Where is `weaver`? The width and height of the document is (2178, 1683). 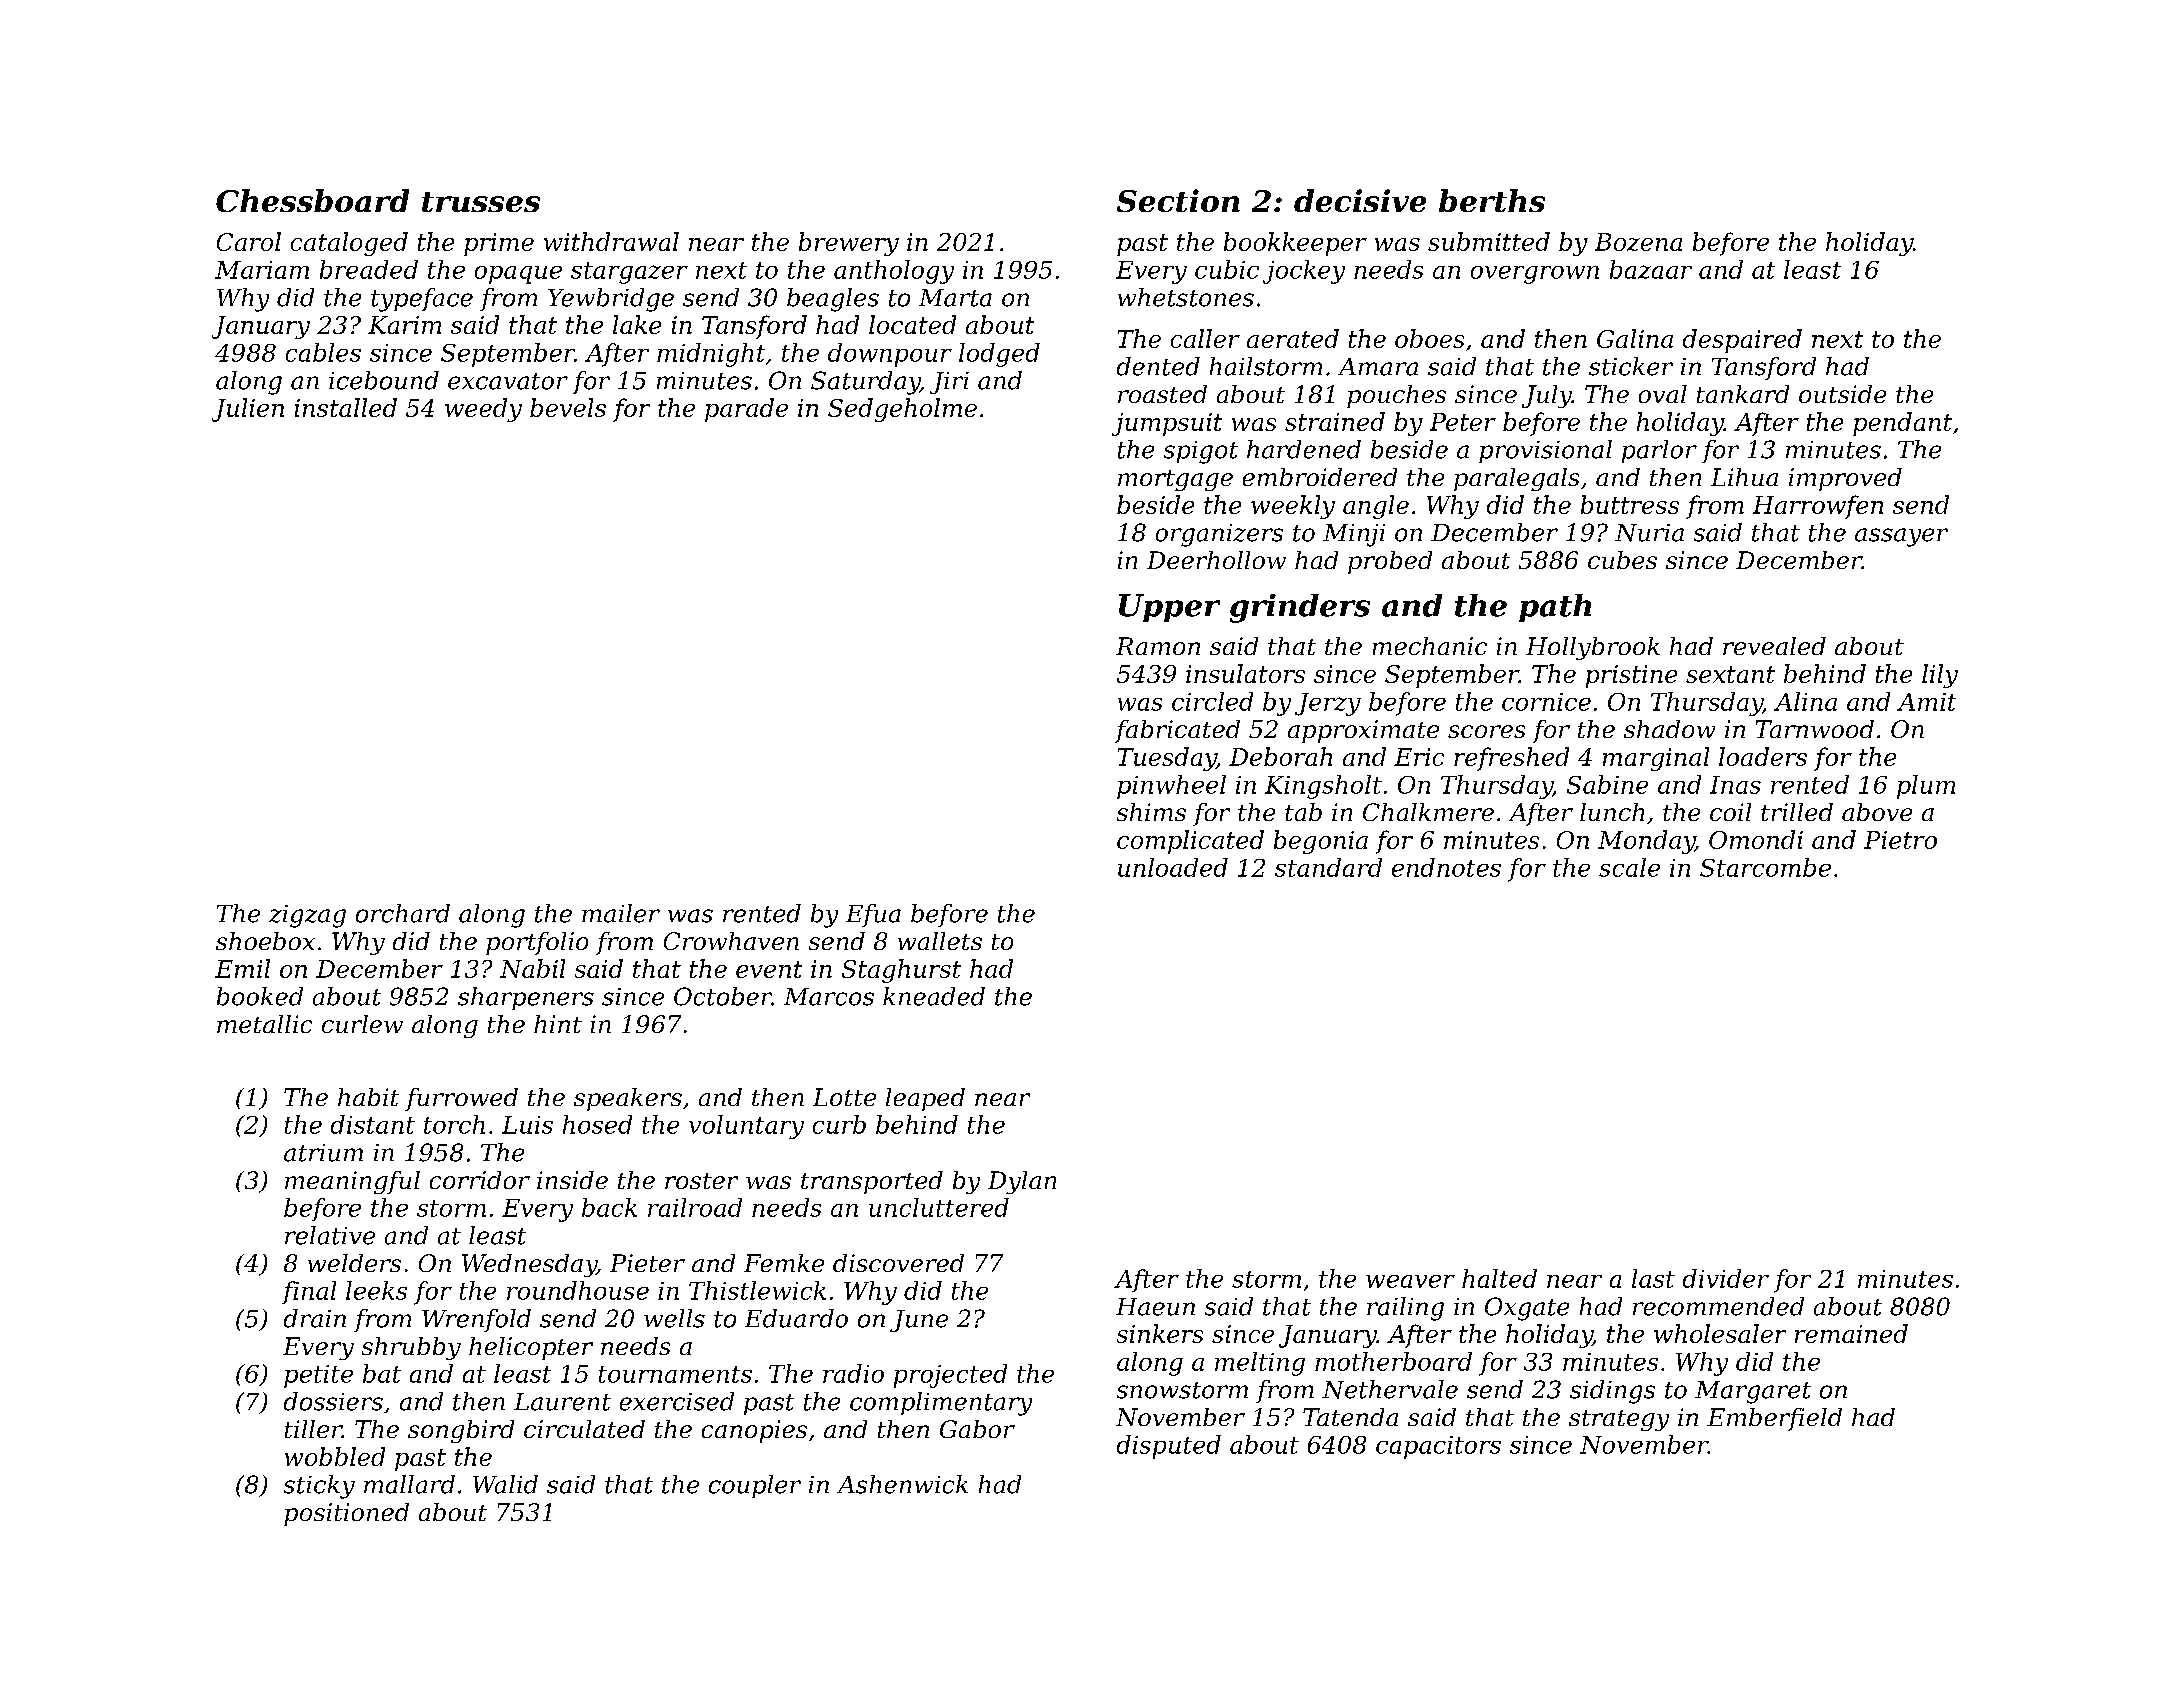 weaver is located at coordinates (1410, 1281).
